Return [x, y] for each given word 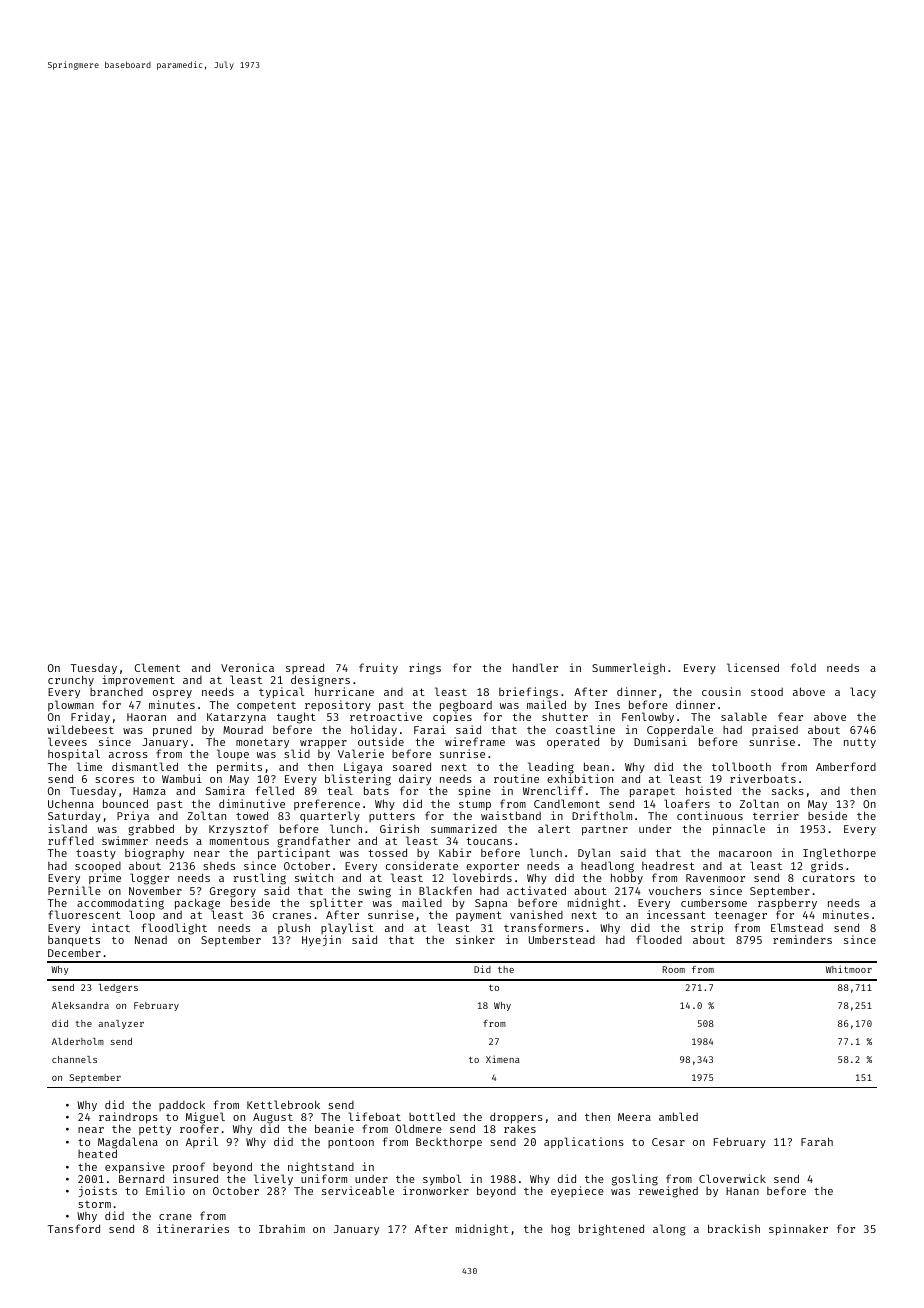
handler [535, 667]
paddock [182, 1105]
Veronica [247, 667]
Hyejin [321, 940]
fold [803, 667]
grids [827, 867]
